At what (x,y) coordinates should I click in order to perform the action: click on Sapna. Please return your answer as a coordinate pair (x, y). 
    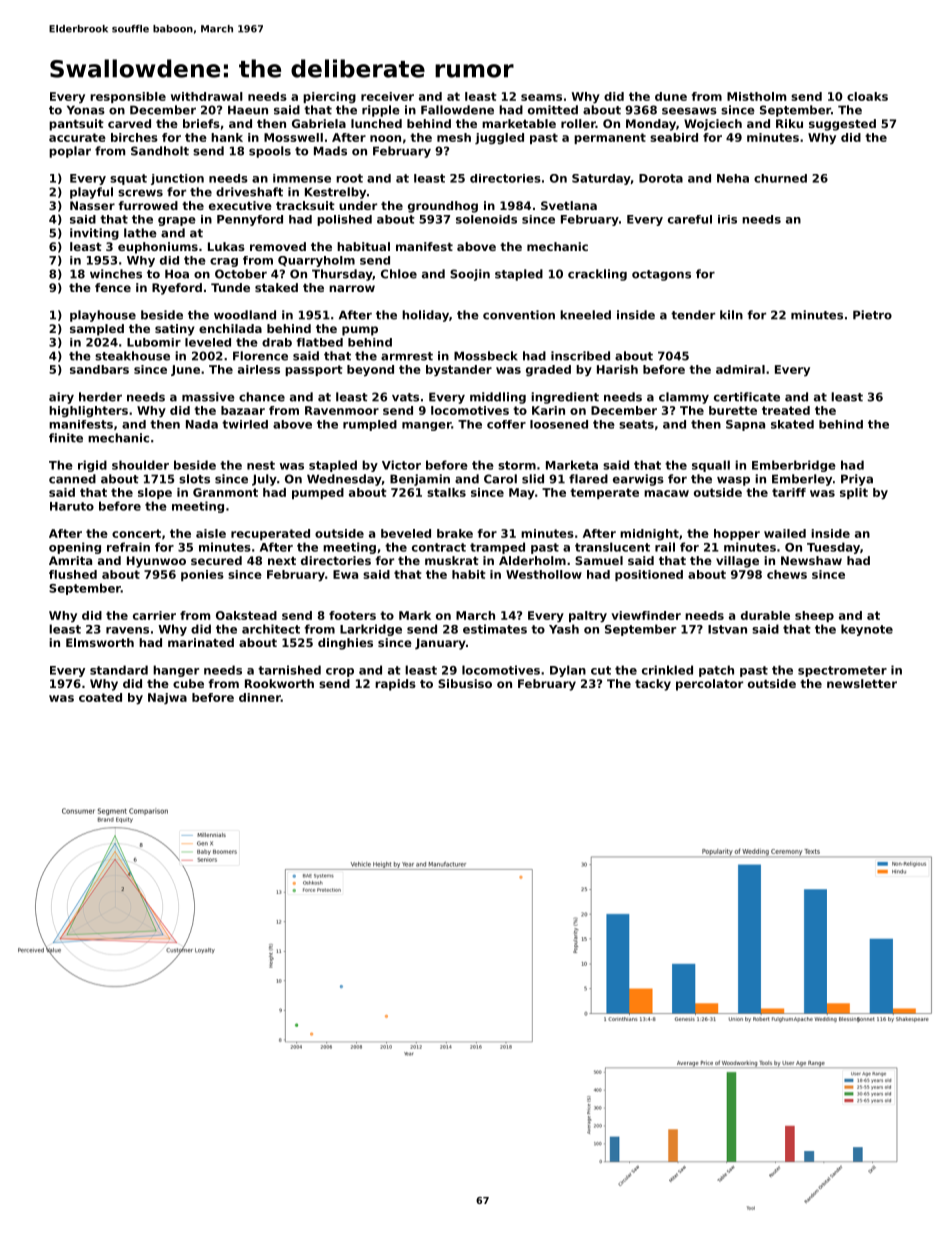
    Looking at the image, I should click on (745, 425).
